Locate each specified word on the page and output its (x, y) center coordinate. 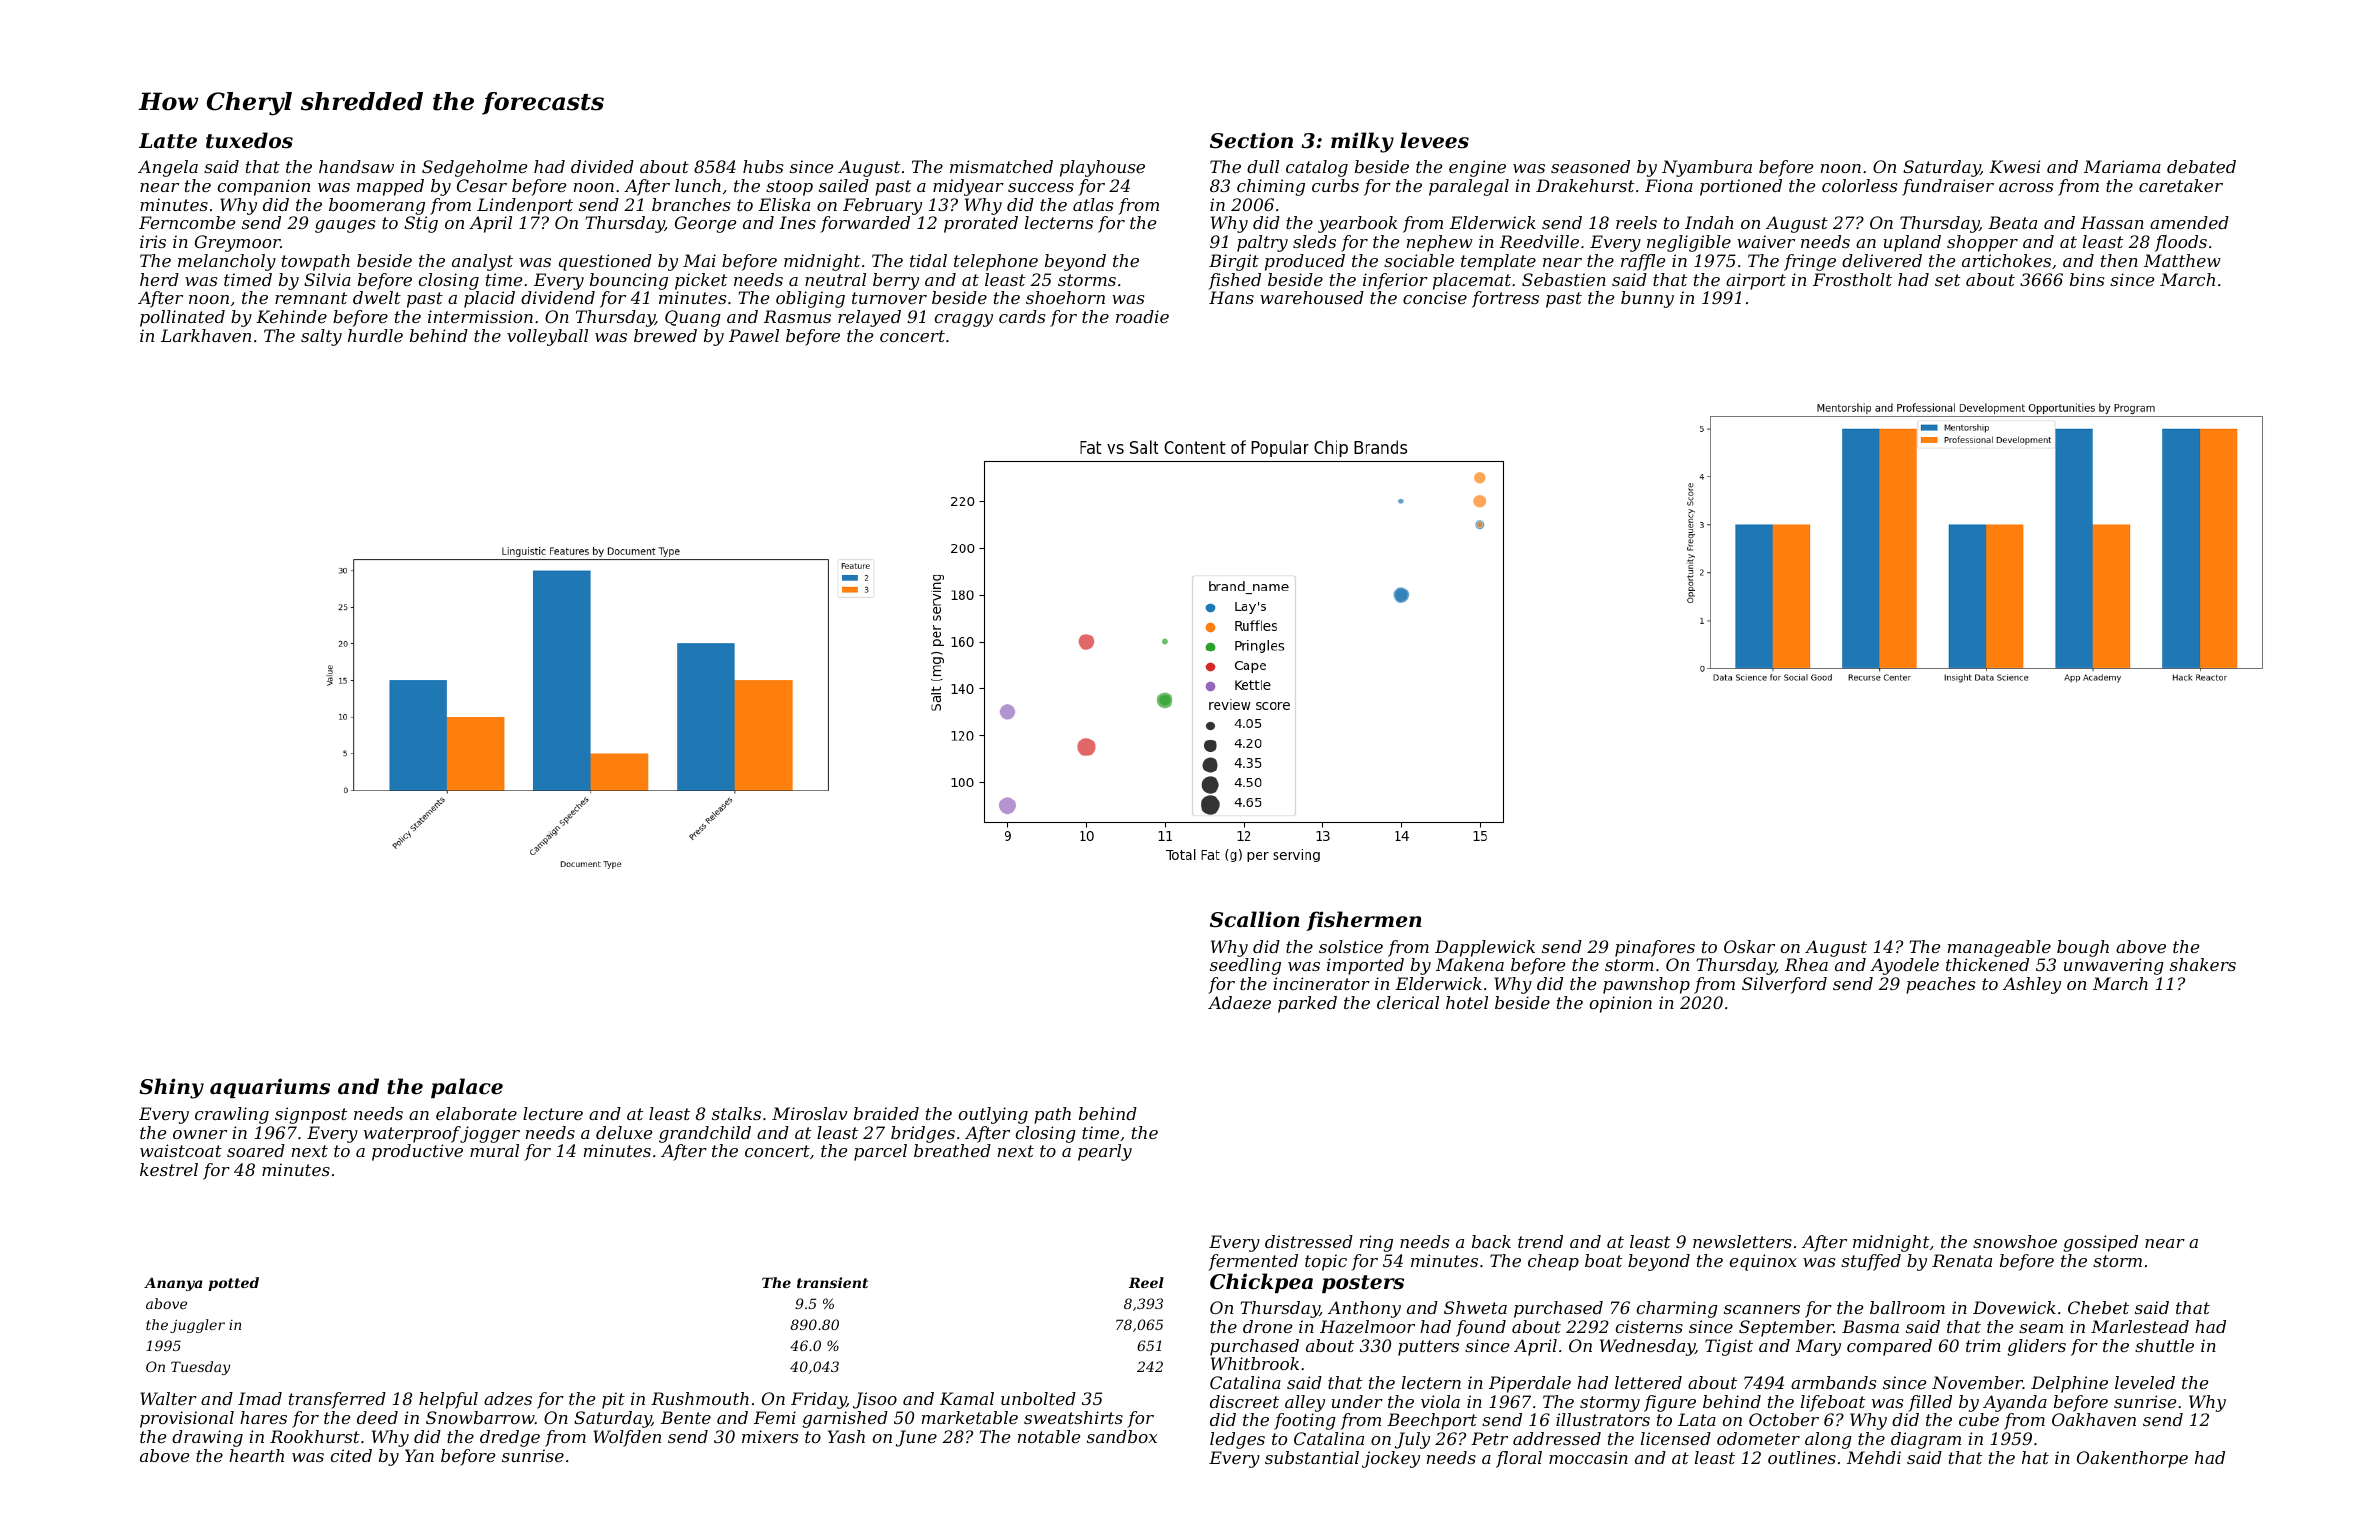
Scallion (1255, 919)
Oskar (1749, 946)
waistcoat (181, 1150)
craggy (964, 320)
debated (2201, 166)
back (1491, 1241)
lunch (698, 185)
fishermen (1364, 921)
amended (2189, 222)
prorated (981, 224)
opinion (1621, 1004)
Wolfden (627, 1438)
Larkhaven (206, 335)
